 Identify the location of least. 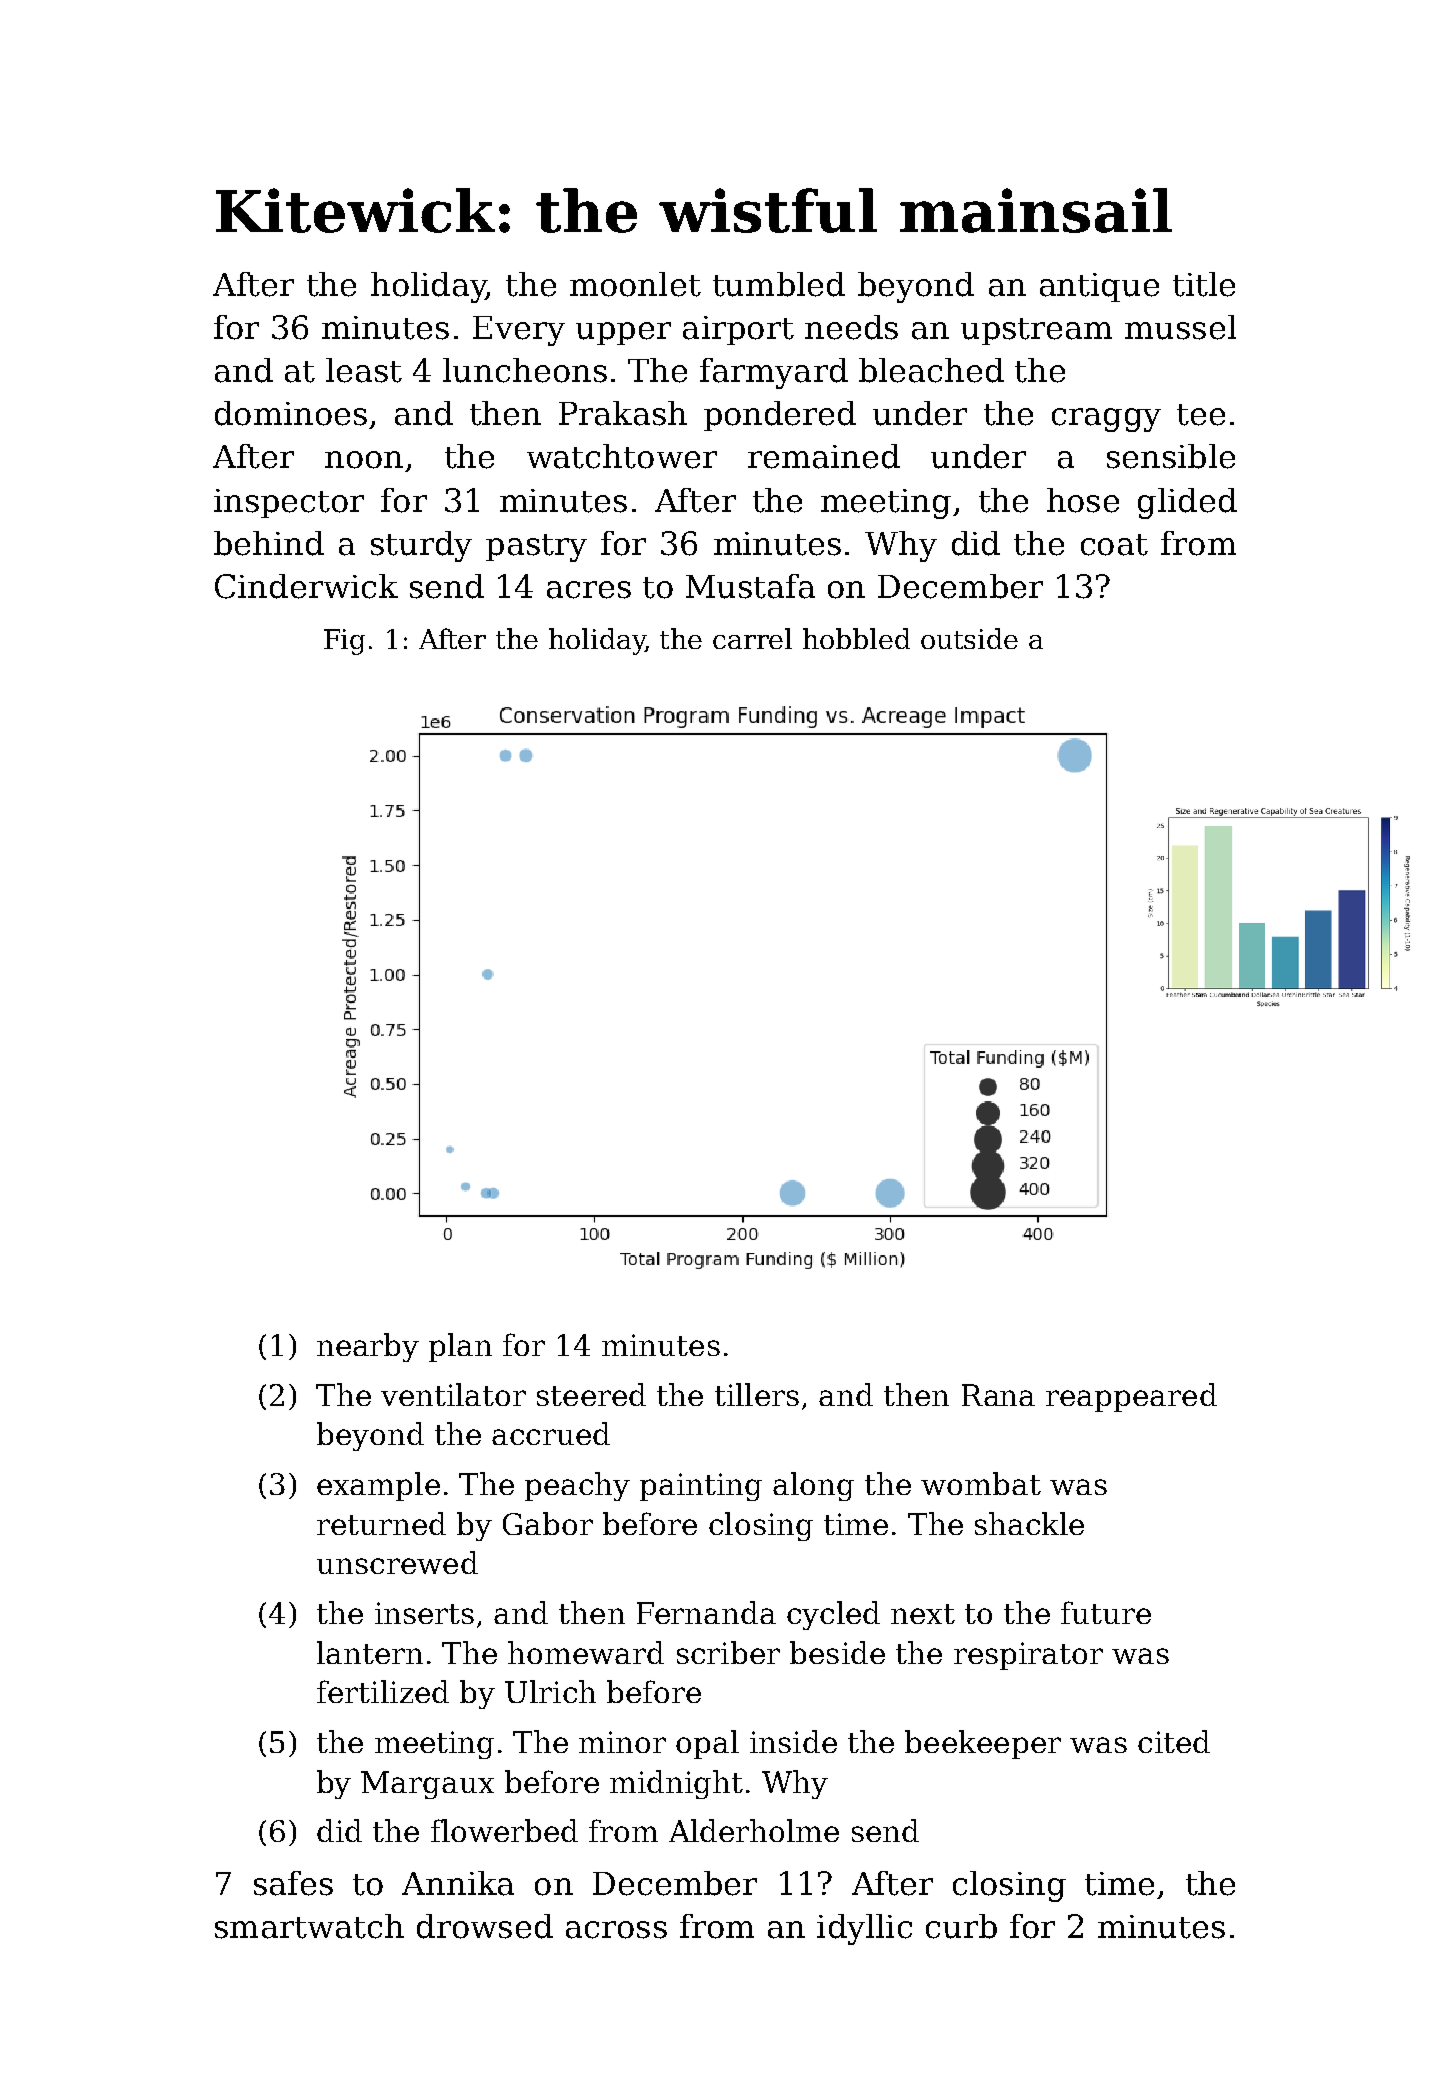
(364, 370).
